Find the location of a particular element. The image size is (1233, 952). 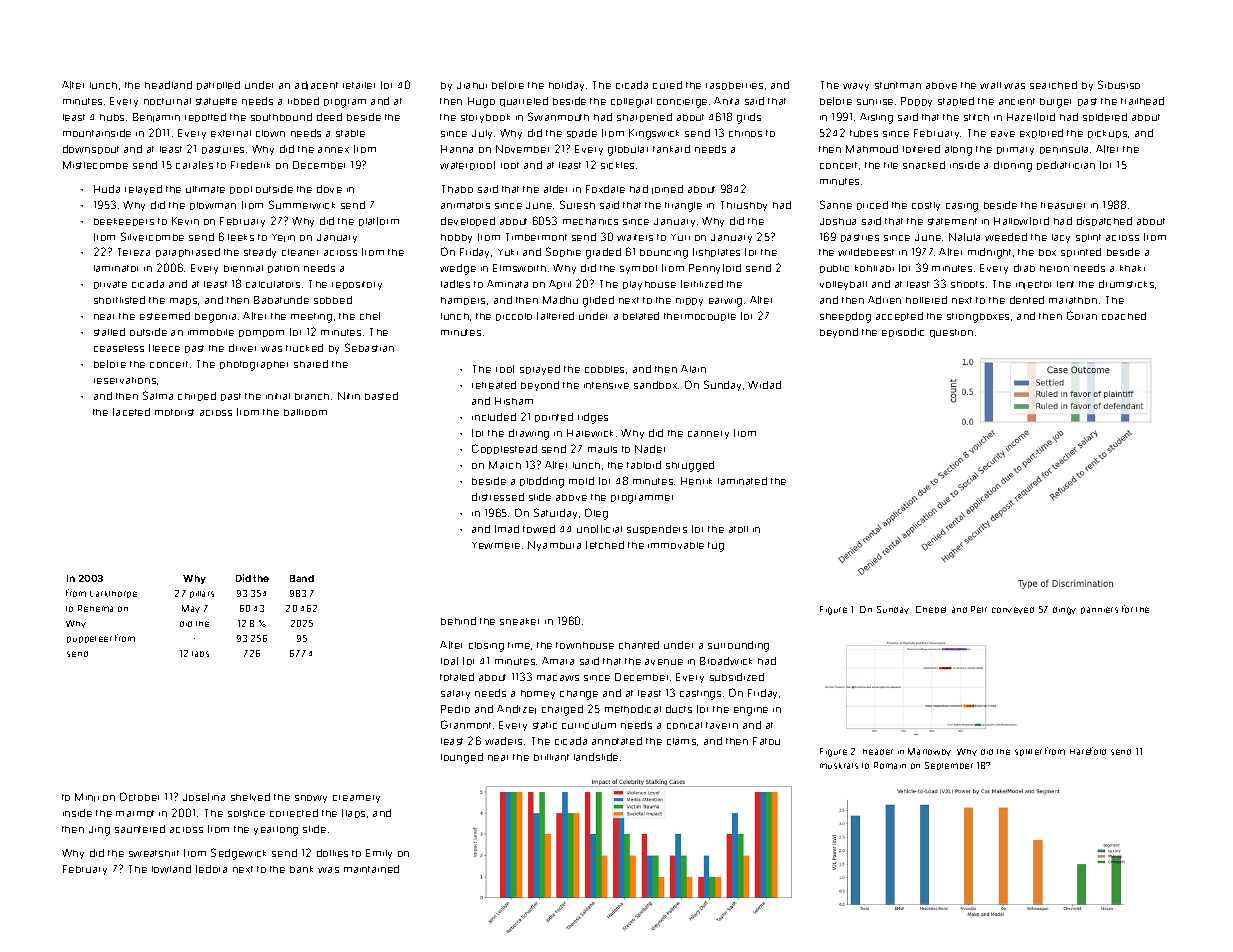

Jing is located at coordinates (99, 831).
